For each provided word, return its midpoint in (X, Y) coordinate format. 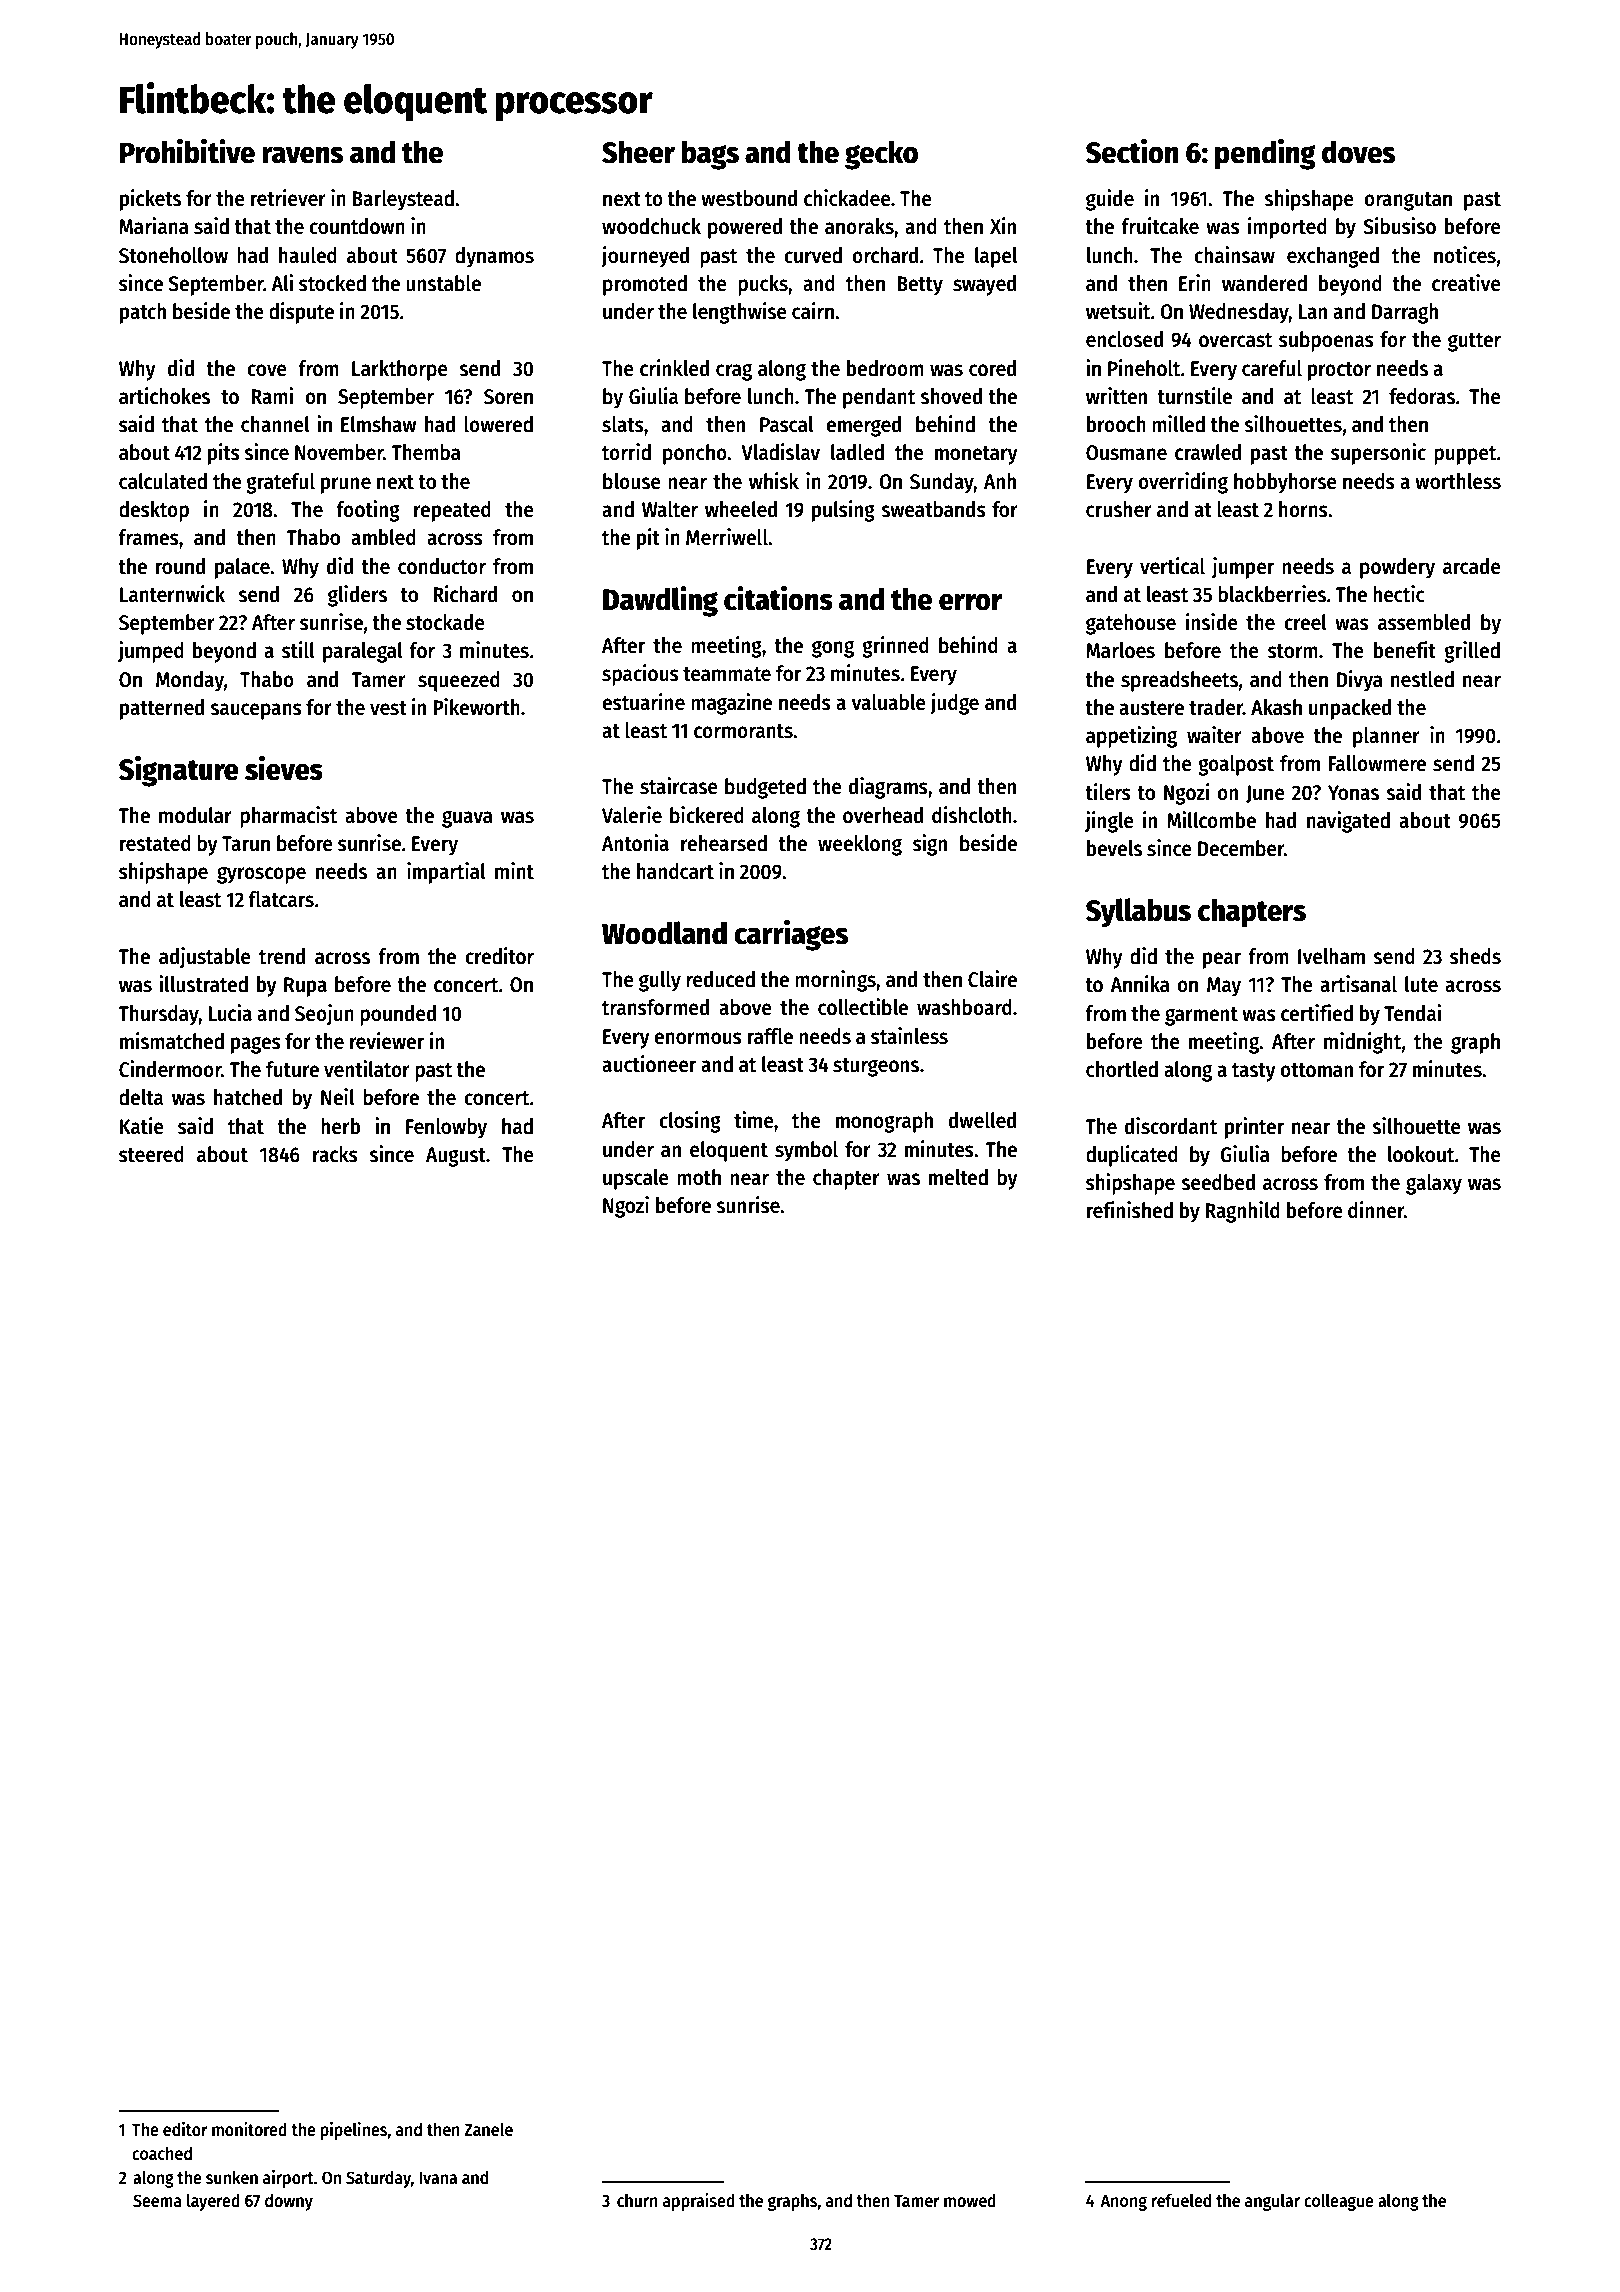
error (971, 602)
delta (141, 1097)
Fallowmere (1377, 763)
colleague (1339, 2202)
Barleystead (403, 200)
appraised (699, 2202)
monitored (249, 2129)
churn (637, 2200)
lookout (1421, 1154)
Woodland (664, 933)
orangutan (1408, 201)
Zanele (488, 2130)
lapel (996, 257)
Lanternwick (172, 594)
